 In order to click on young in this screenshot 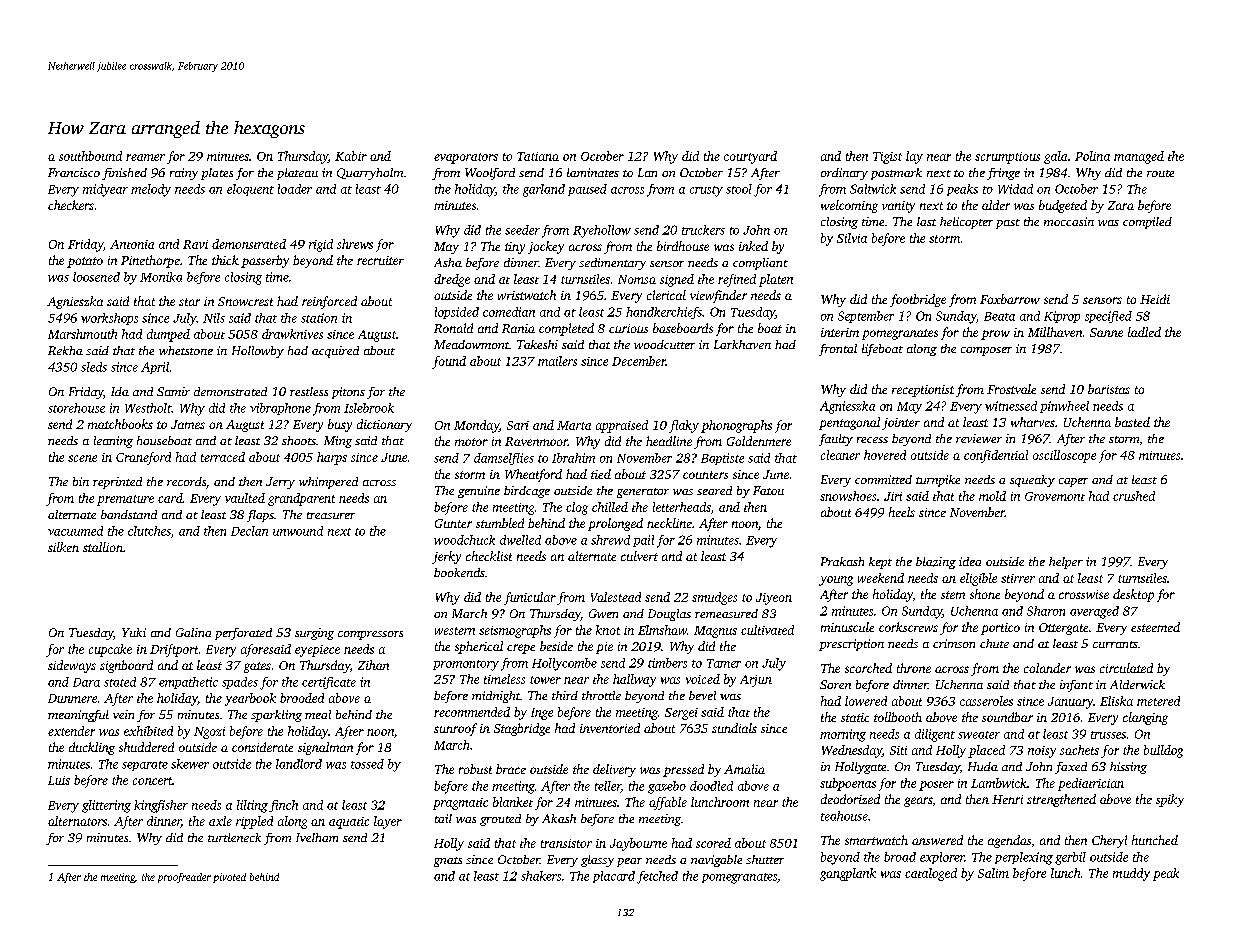, I will do `click(836, 581)`.
